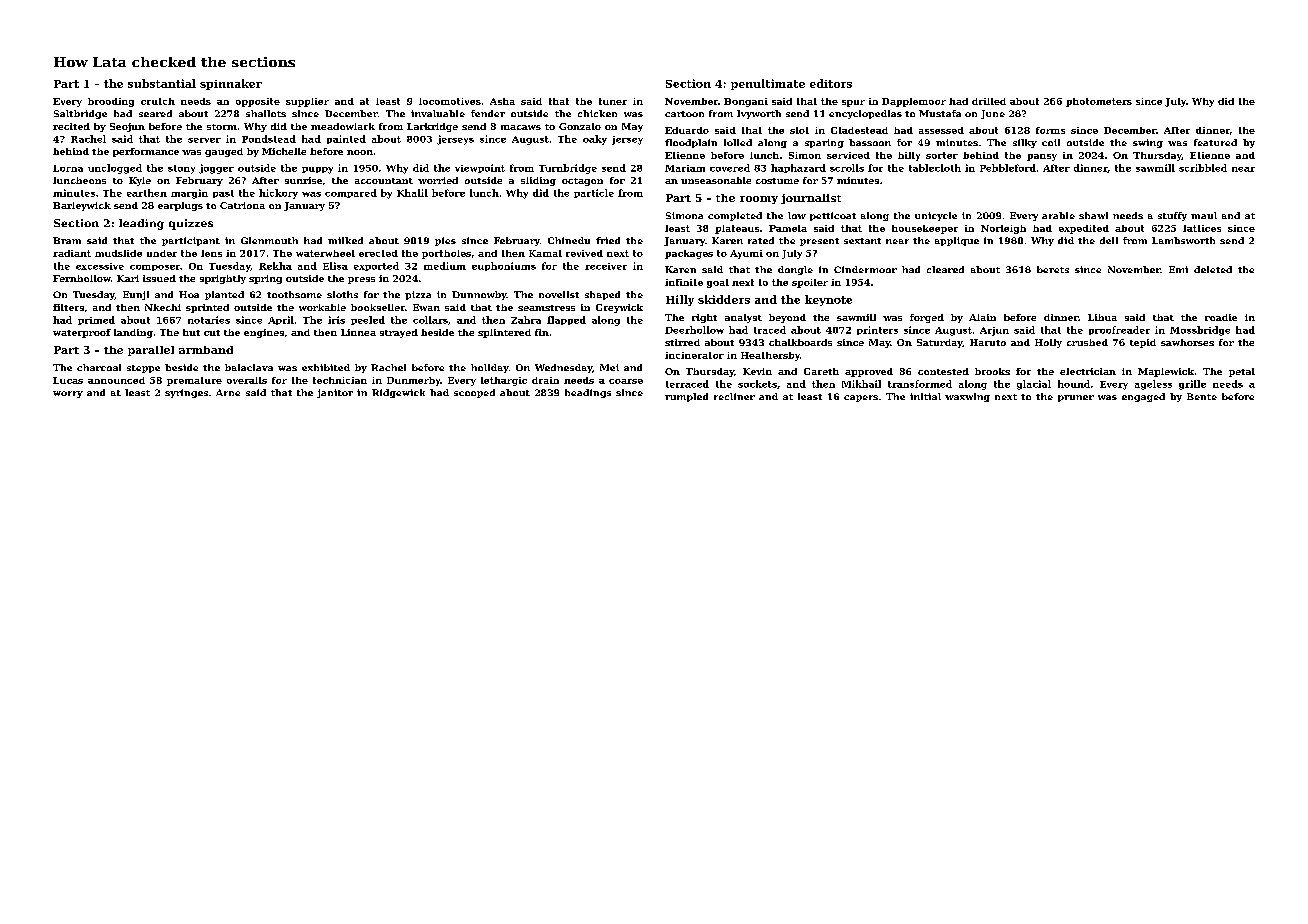 Image resolution: width=1308 pixels, height=924 pixels. What do you see at coordinates (307, 102) in the screenshot?
I see `supplier` at bounding box center [307, 102].
